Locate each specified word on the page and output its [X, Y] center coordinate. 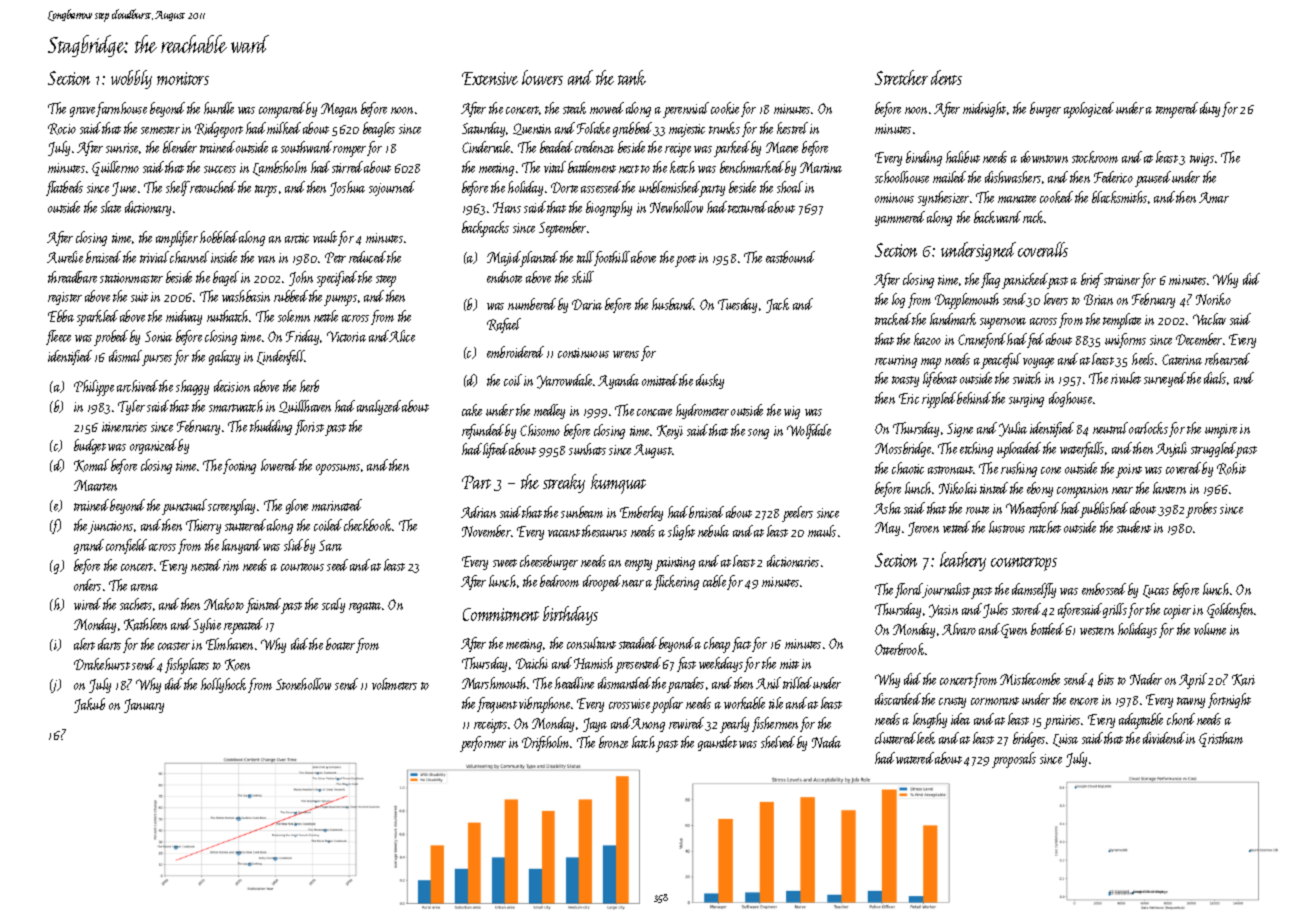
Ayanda [618, 381]
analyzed [379, 407]
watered [915, 758]
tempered [1177, 110]
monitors [183, 78]
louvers [542, 77]
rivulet [1126, 378]
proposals [1014, 760]
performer [483, 744]
